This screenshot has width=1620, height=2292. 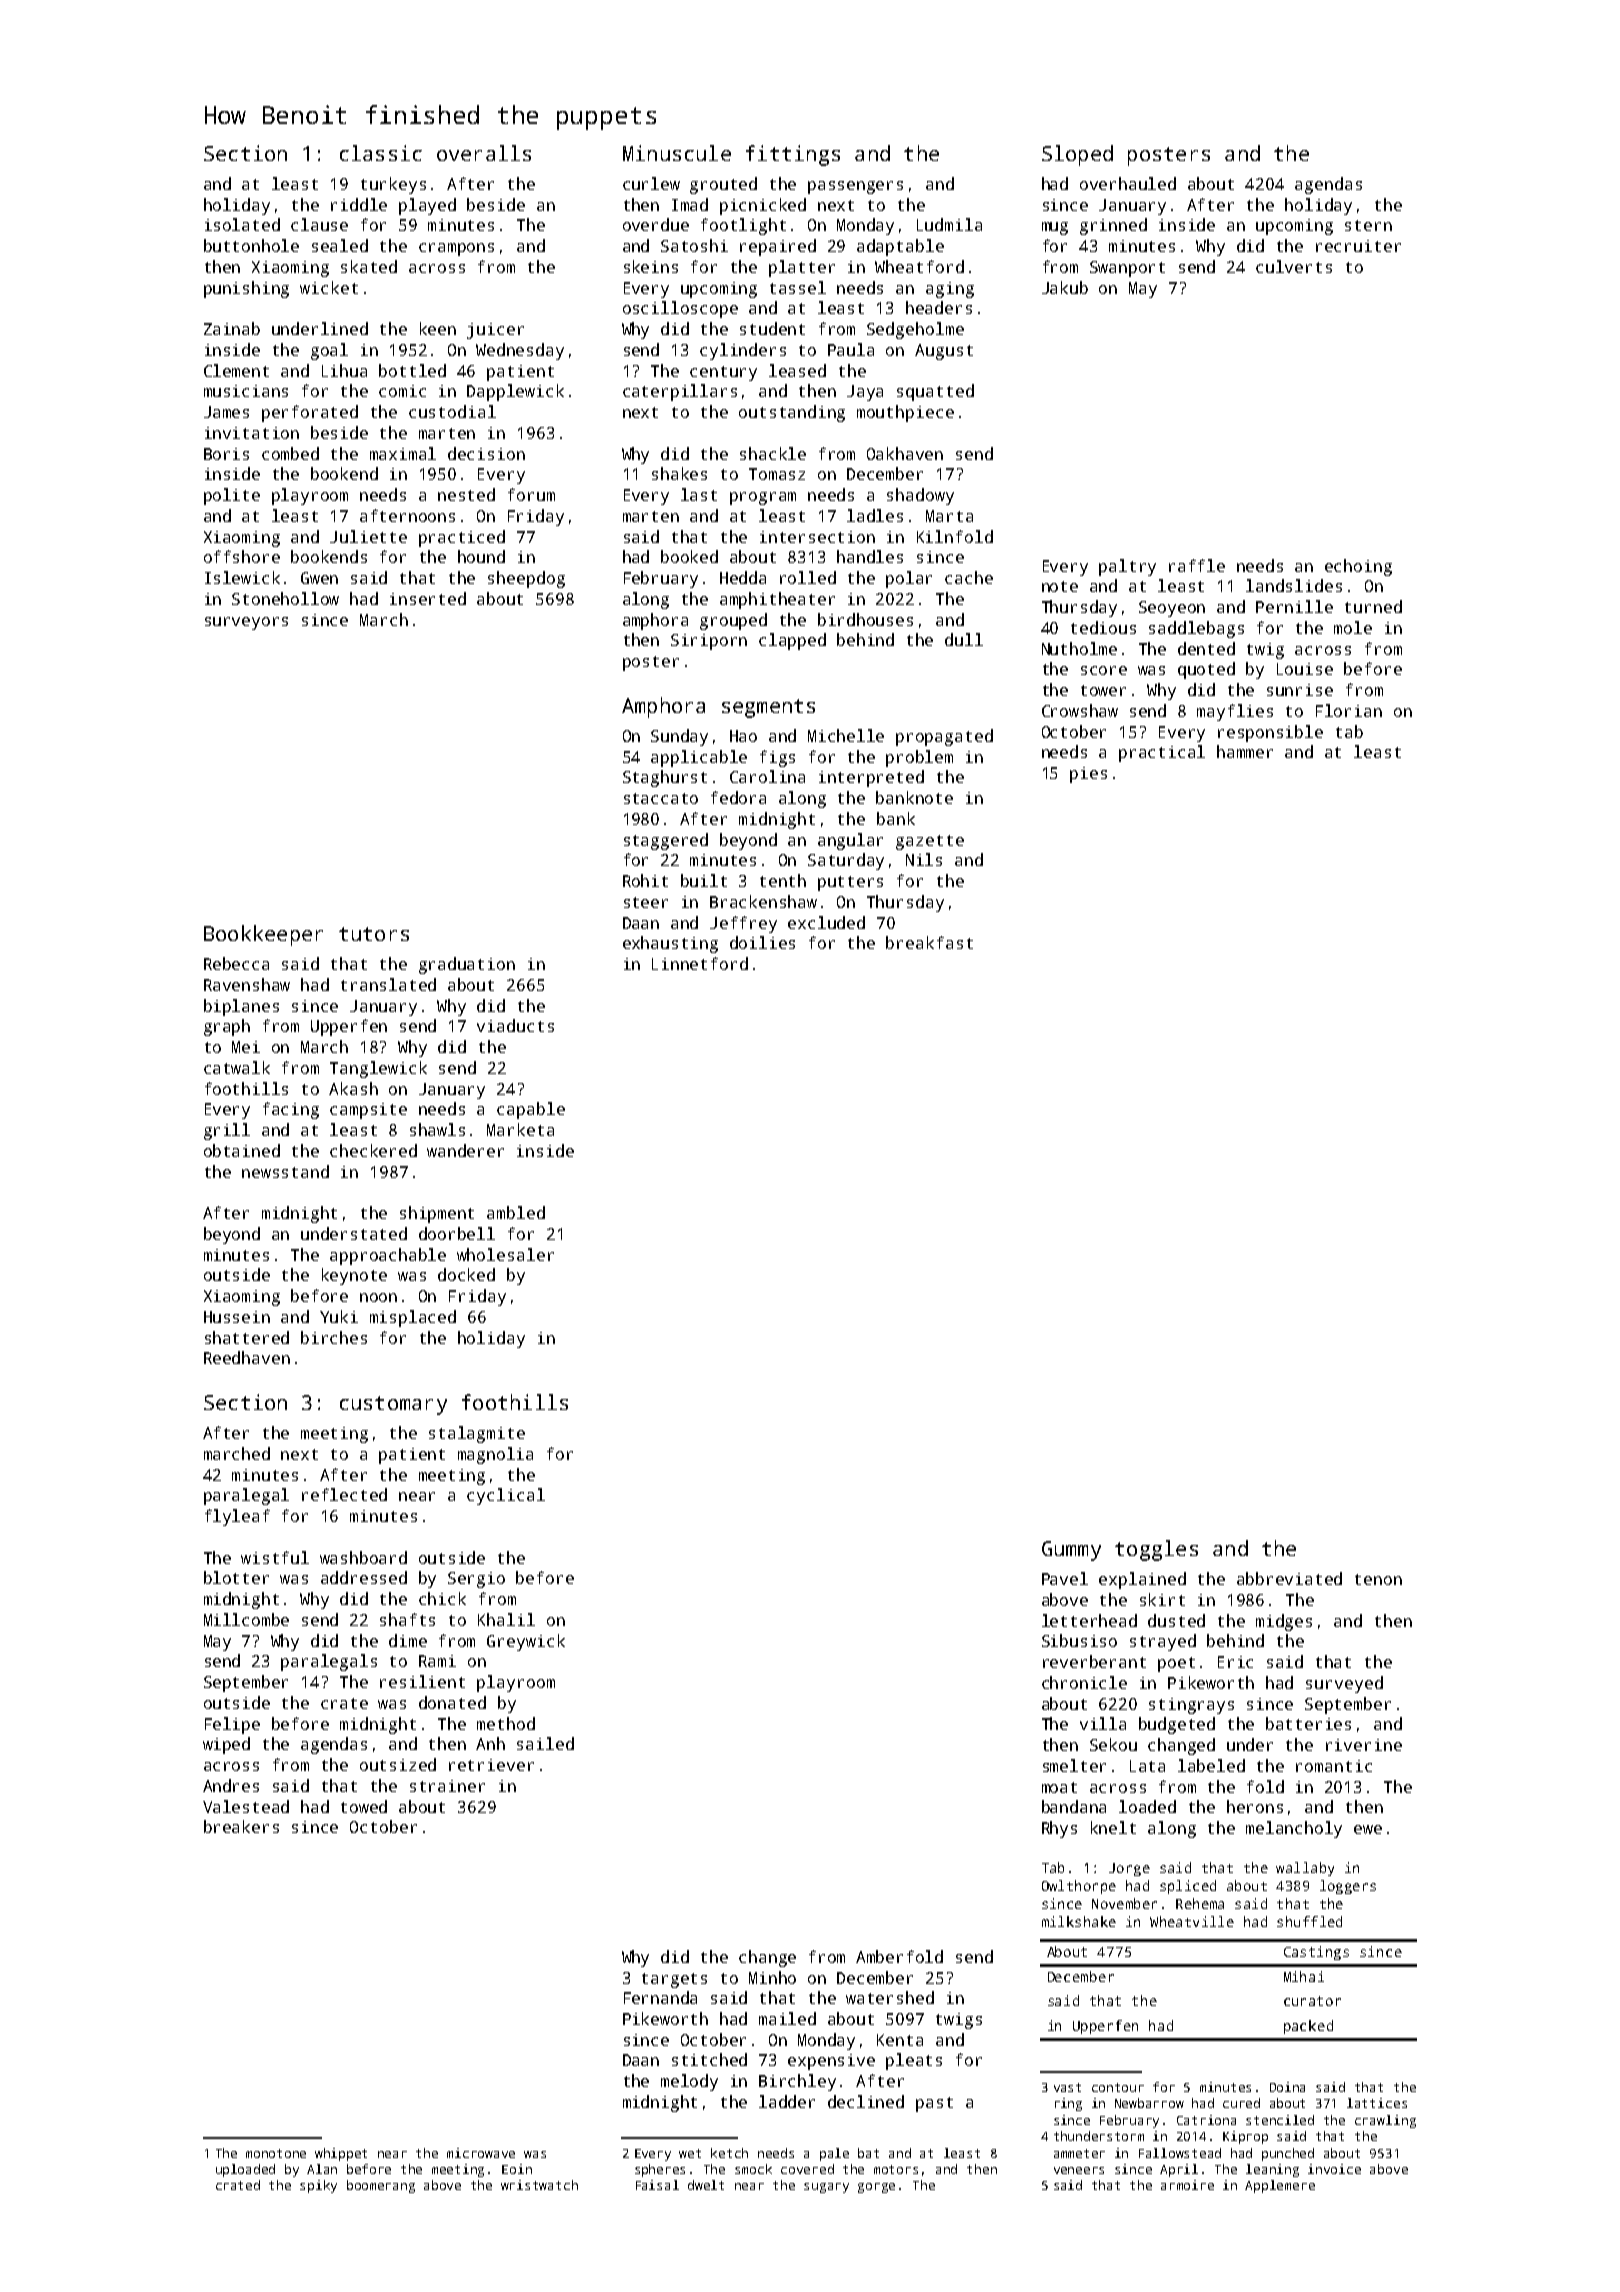 I want to click on abbreviated, so click(x=1289, y=1578).
